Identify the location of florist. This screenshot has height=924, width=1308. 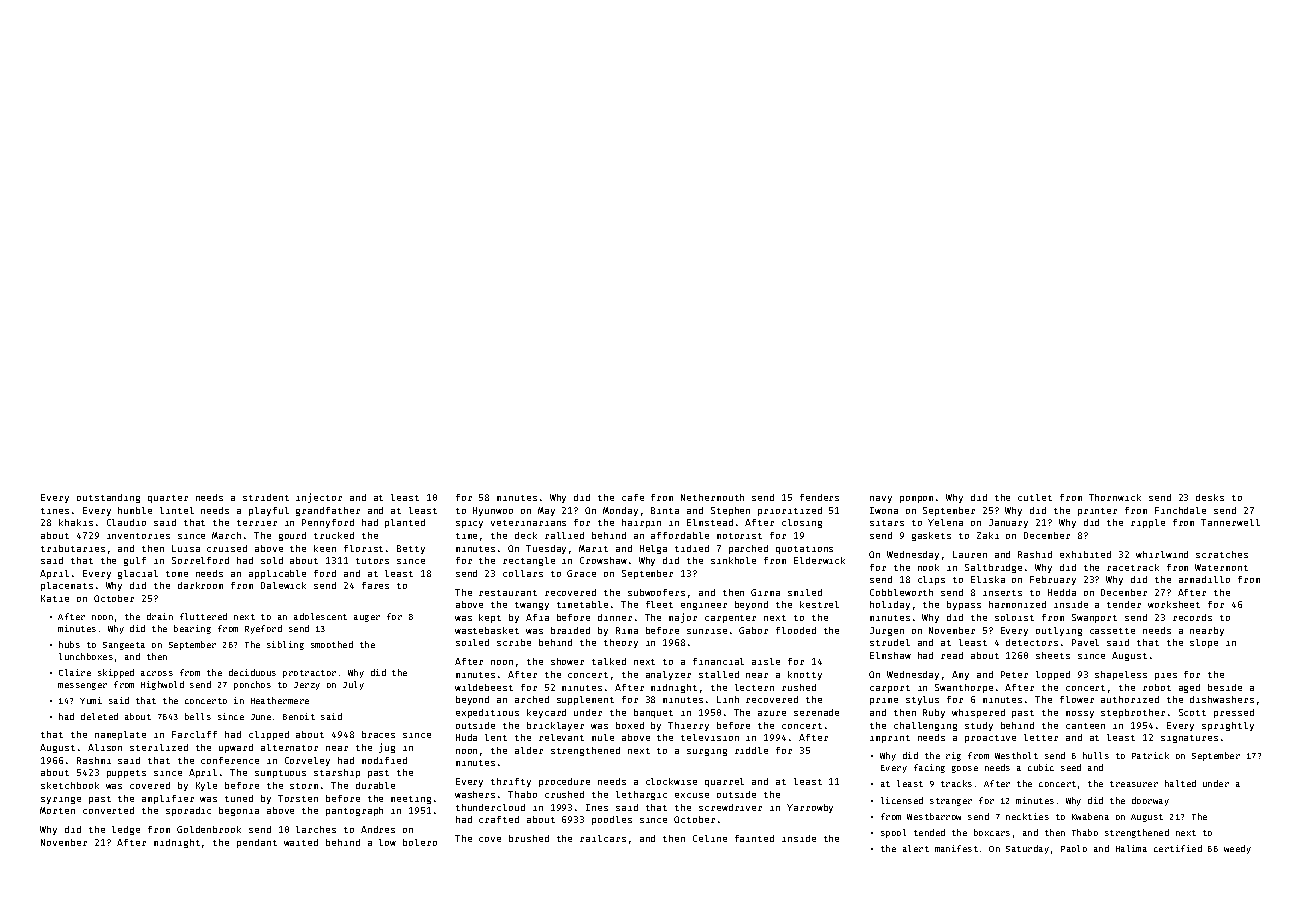
(363, 548).
